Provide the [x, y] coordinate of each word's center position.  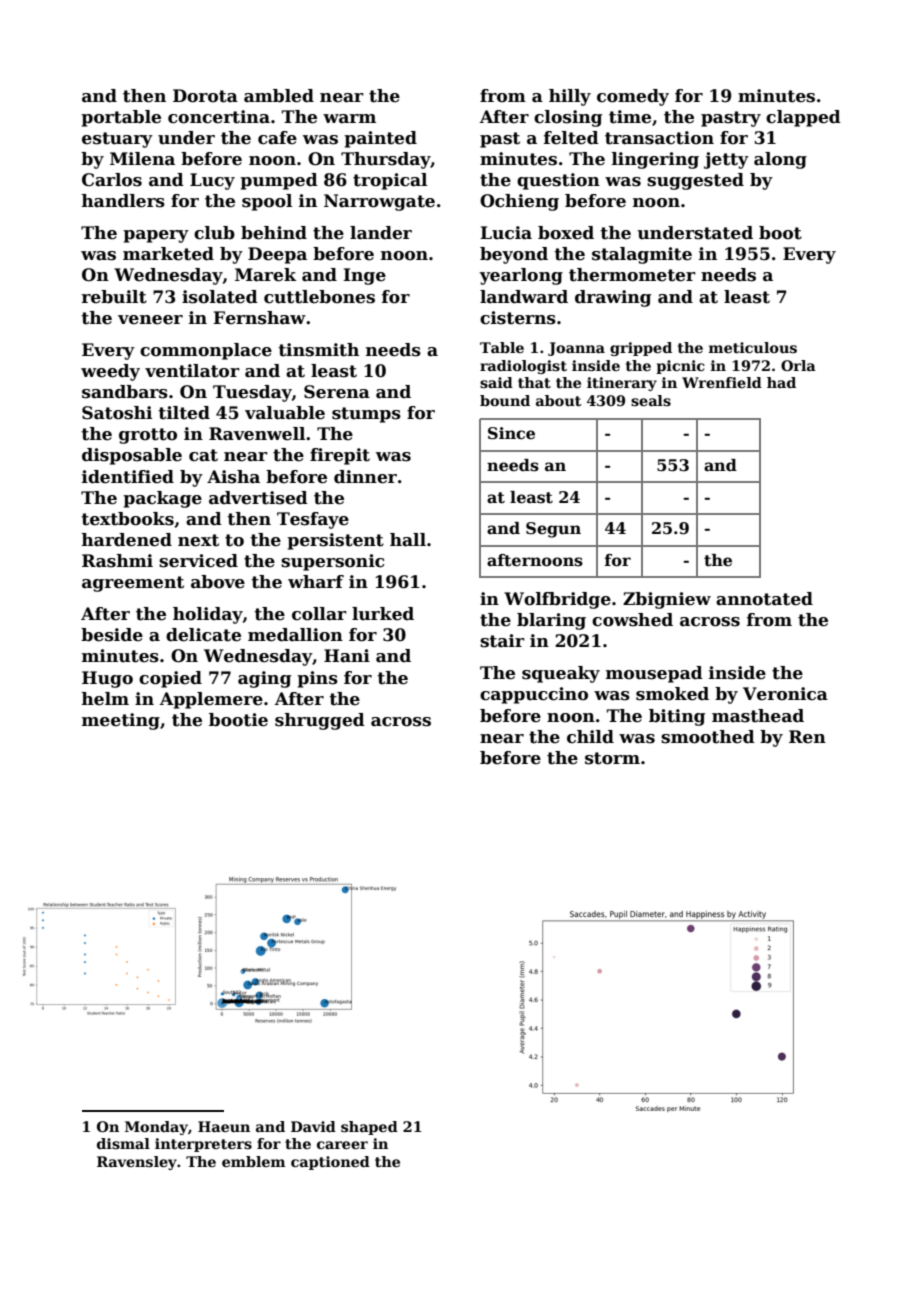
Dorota [205, 96]
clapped [803, 118]
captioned [330, 1163]
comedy [633, 97]
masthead [758, 716]
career [342, 1145]
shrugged [320, 721]
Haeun [224, 1126]
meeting [121, 721]
